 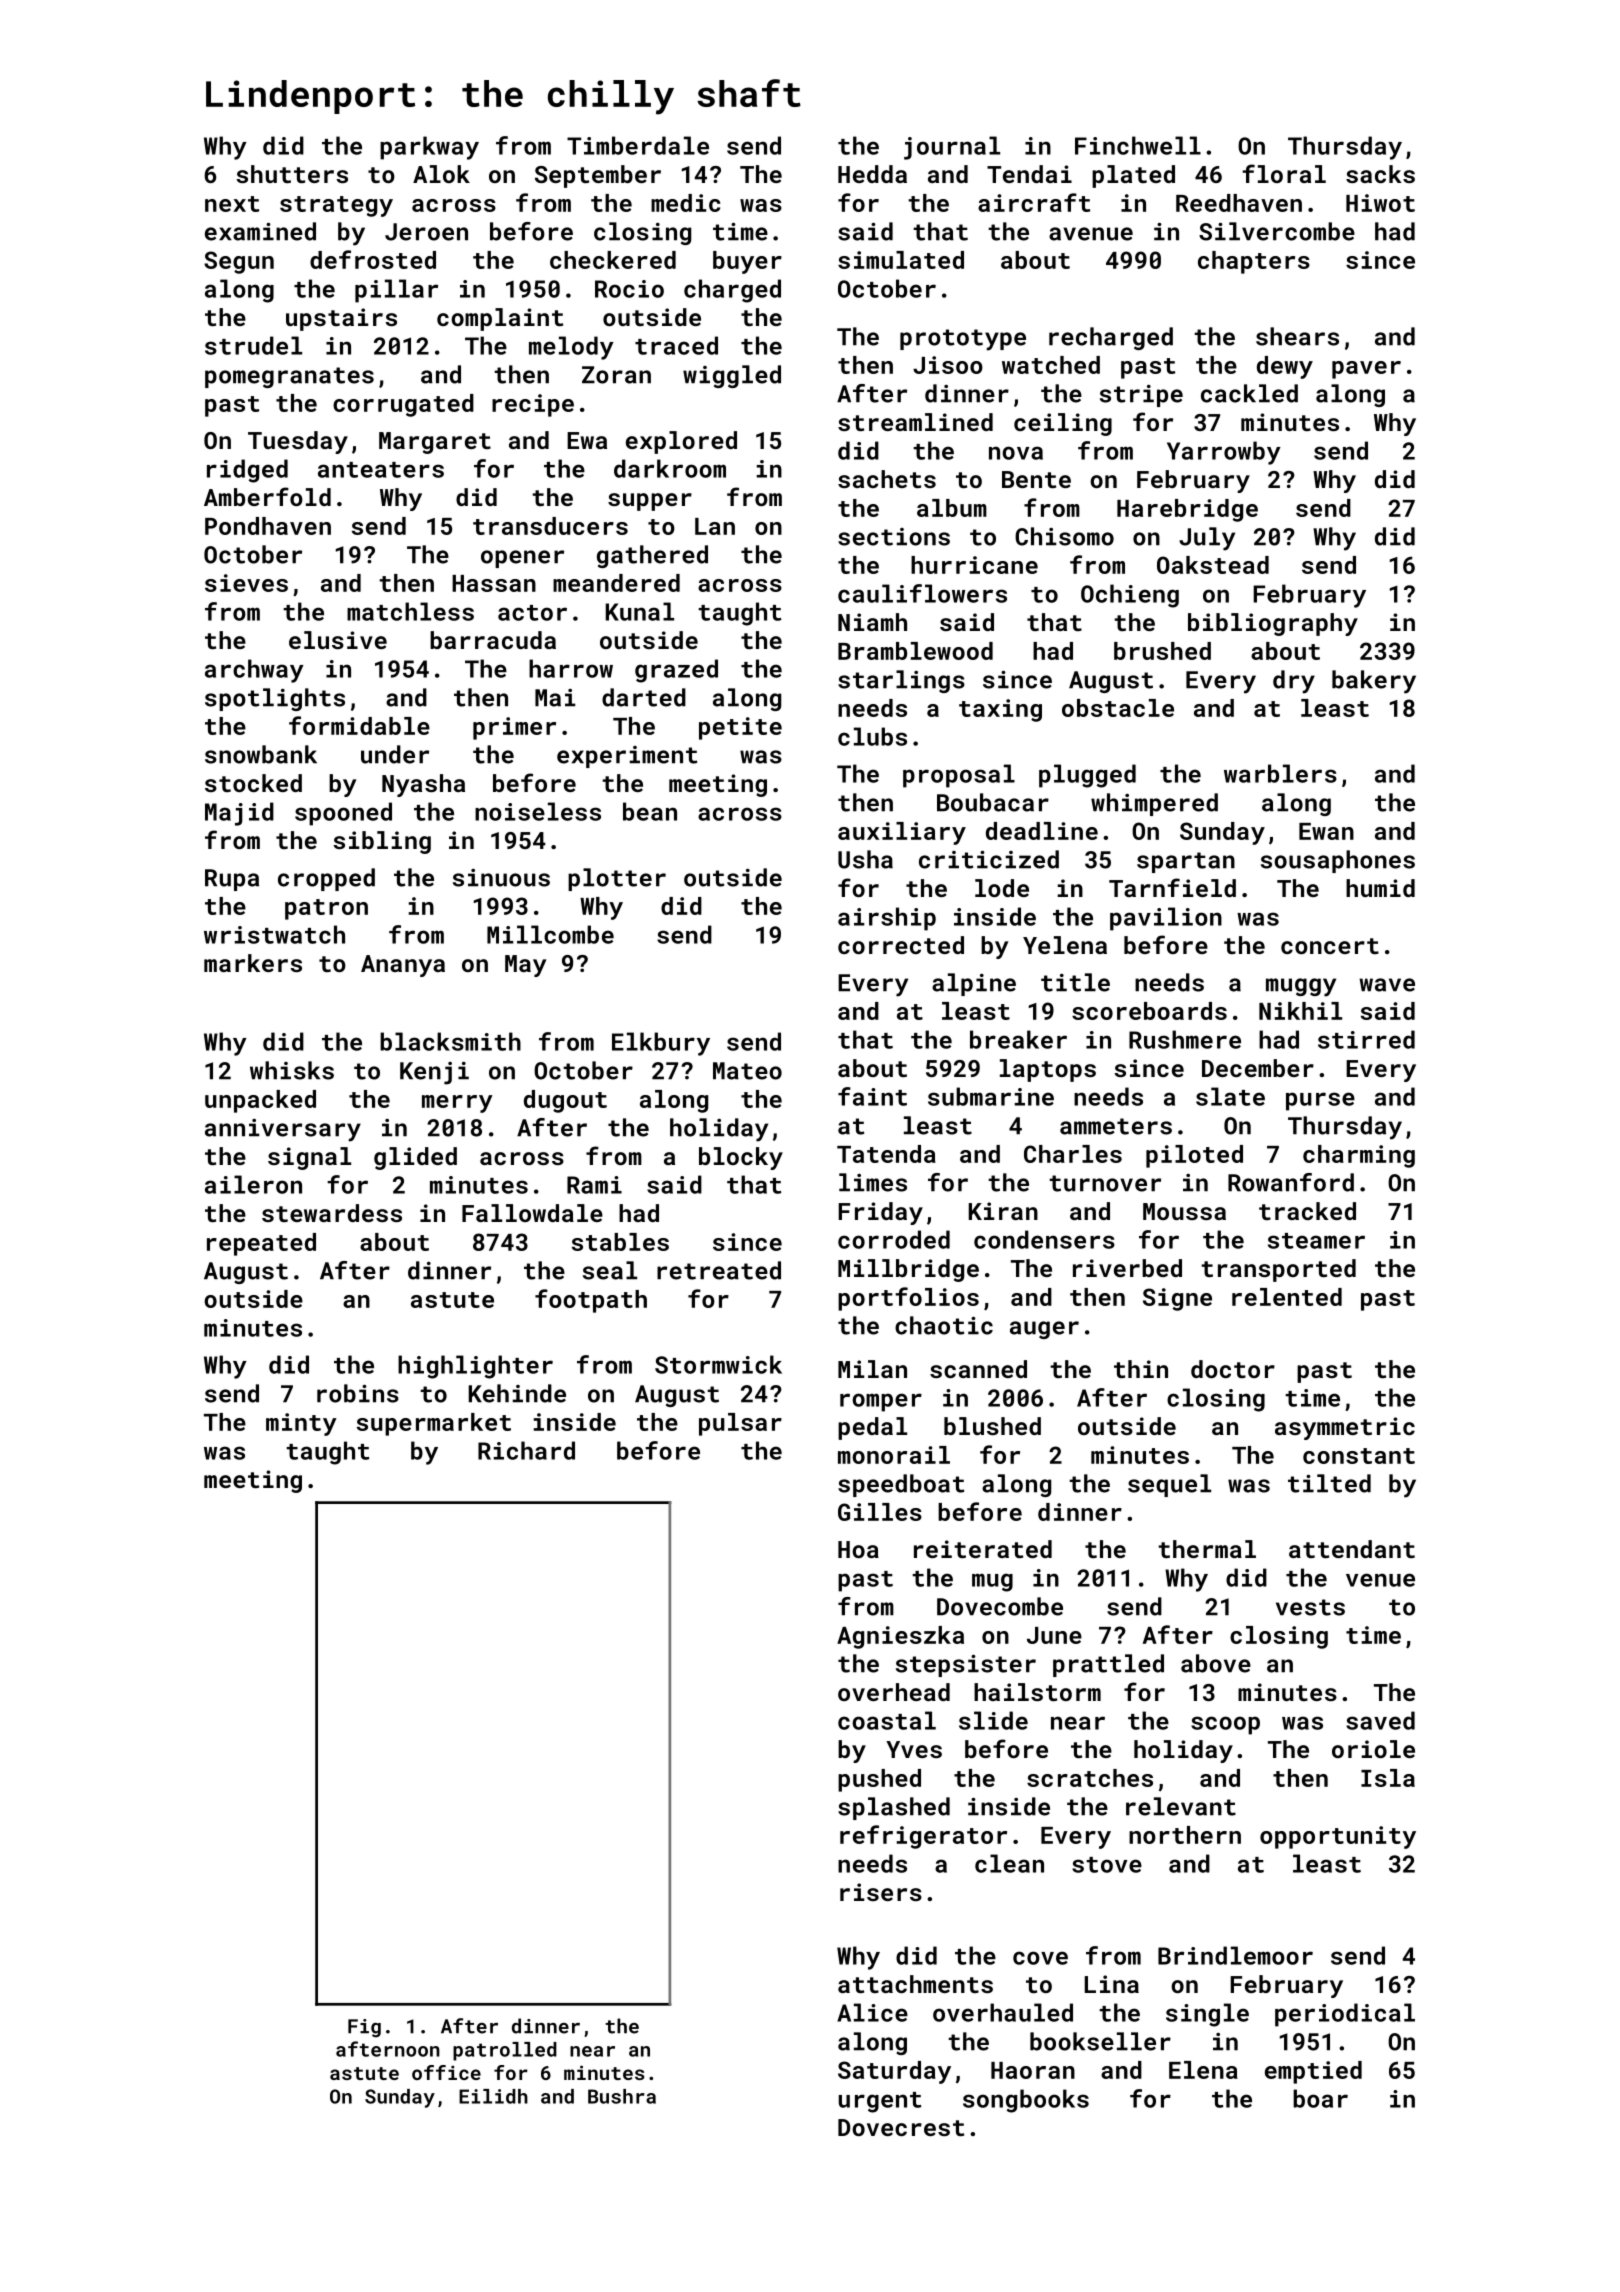 What do you see at coordinates (908, 1299) in the screenshot?
I see `portfolios` at bounding box center [908, 1299].
